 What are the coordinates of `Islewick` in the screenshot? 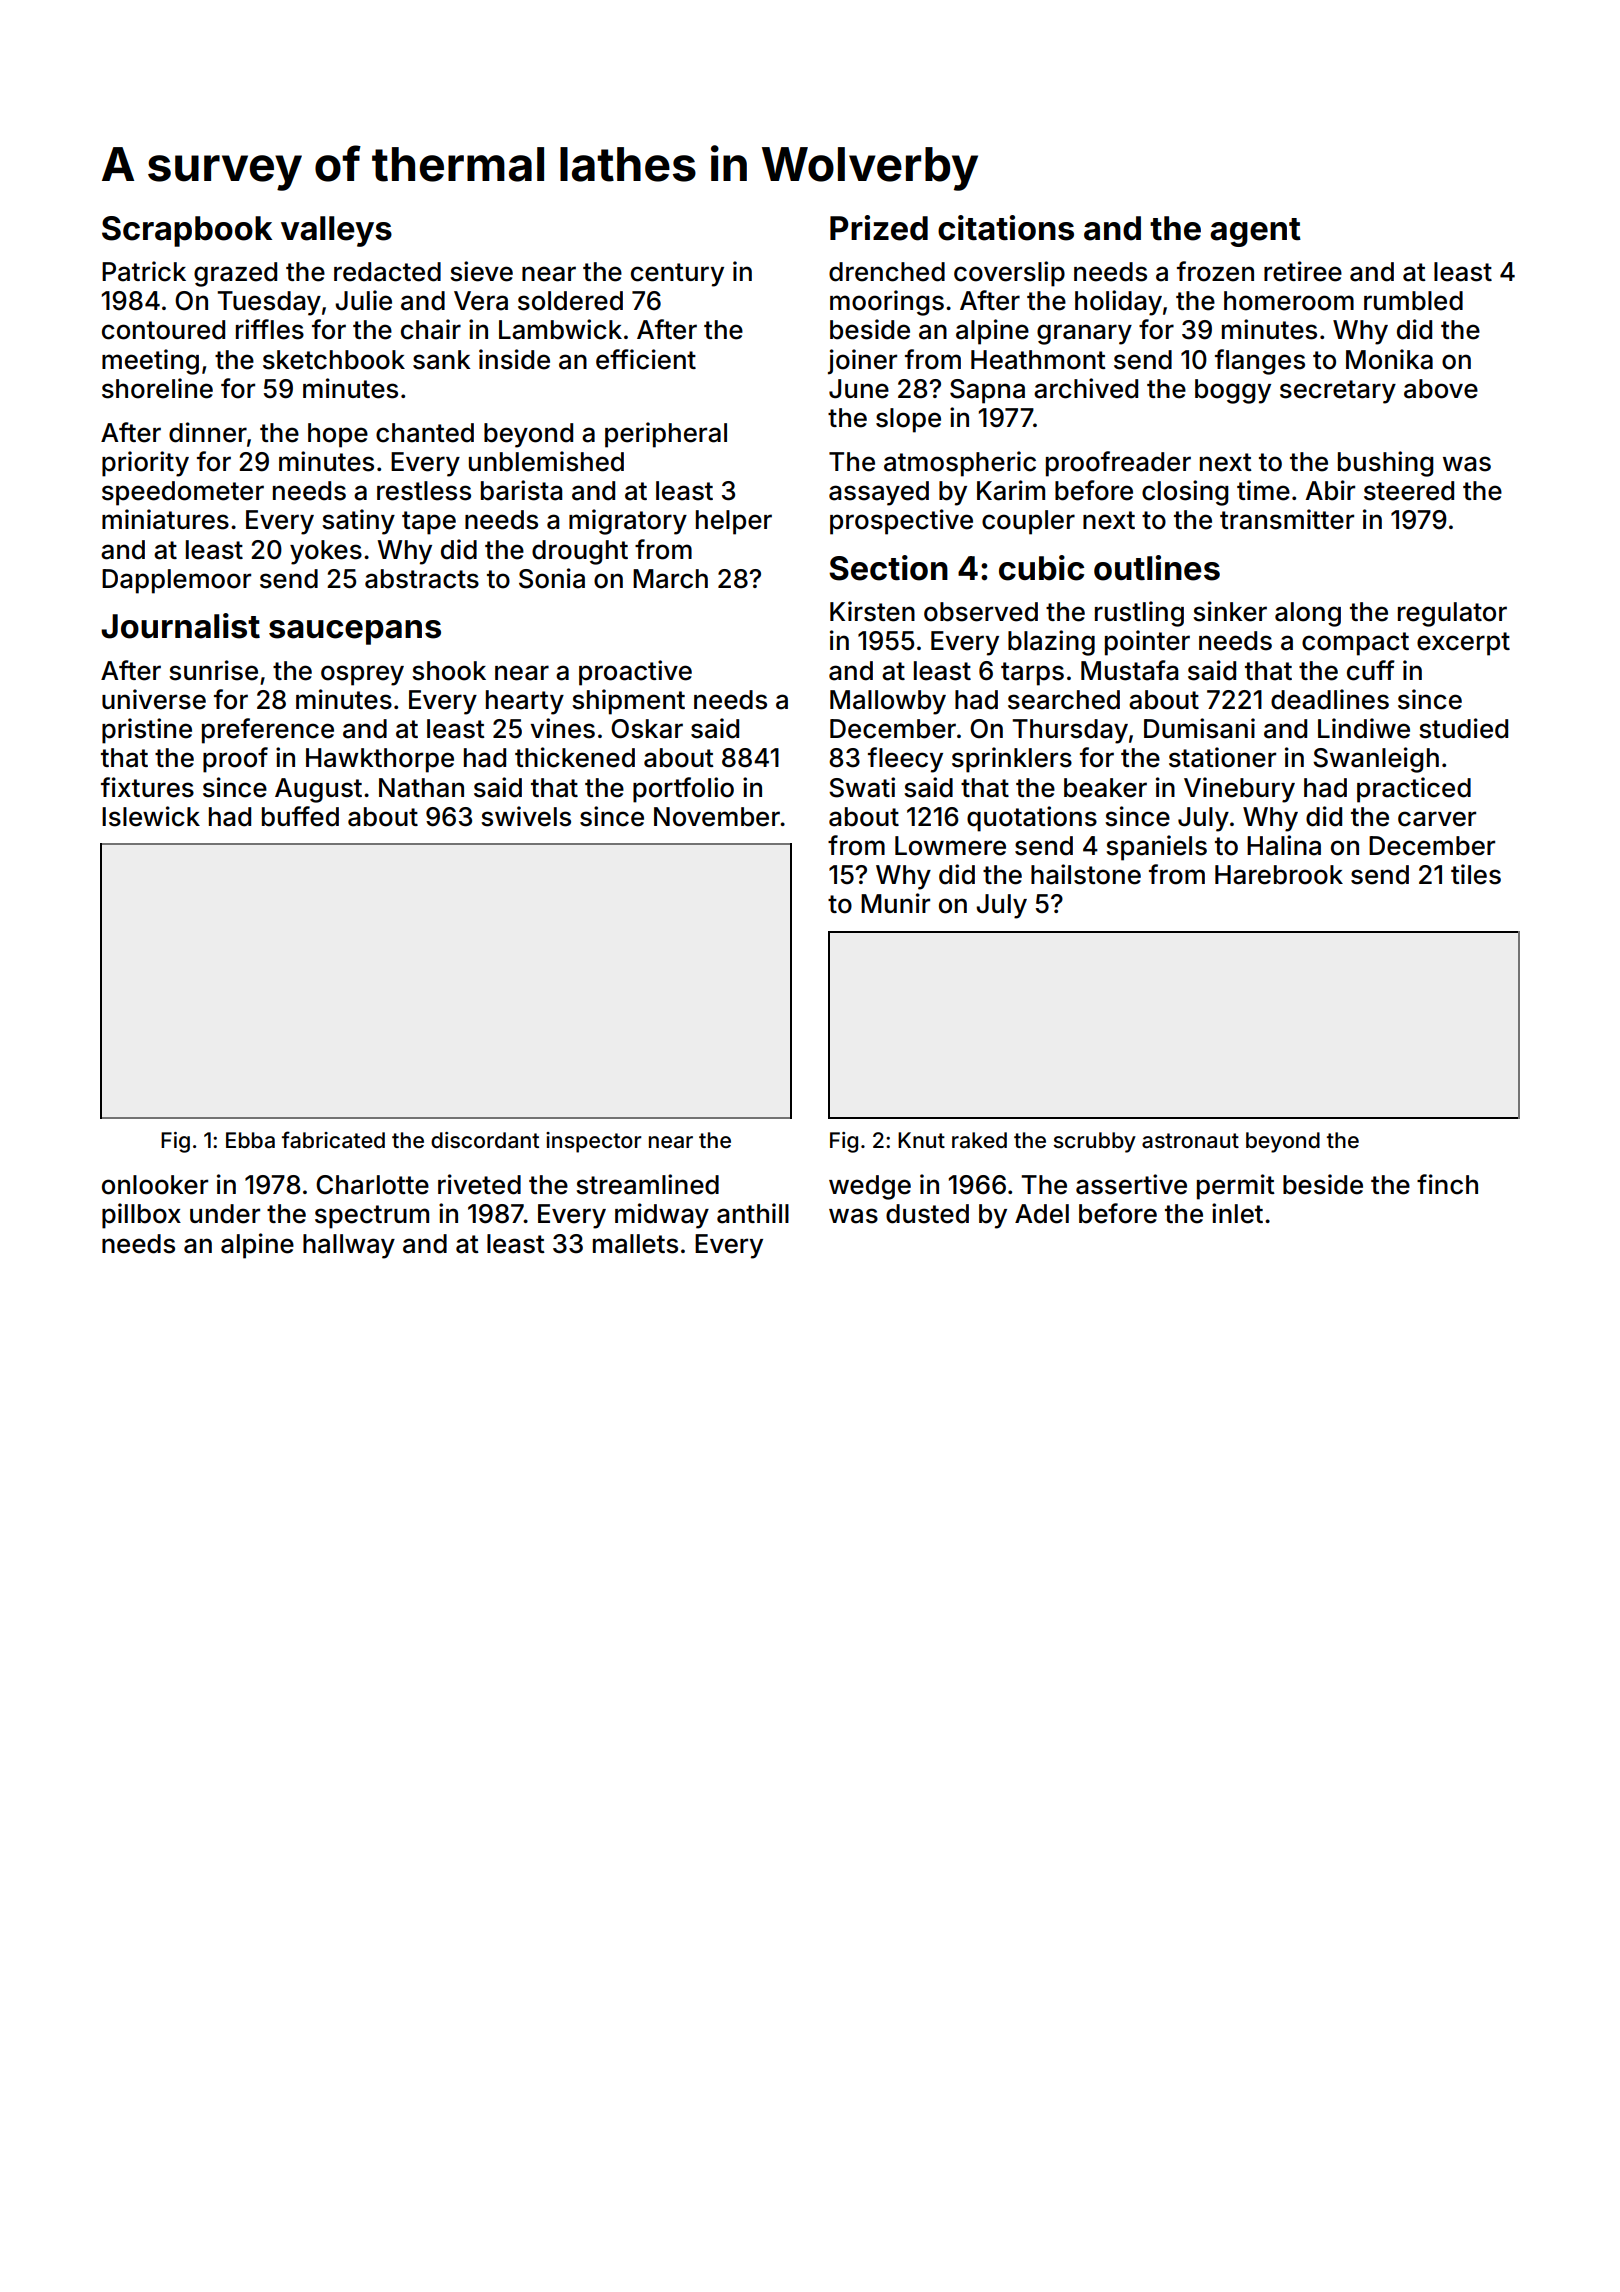 It's located at (151, 816).
